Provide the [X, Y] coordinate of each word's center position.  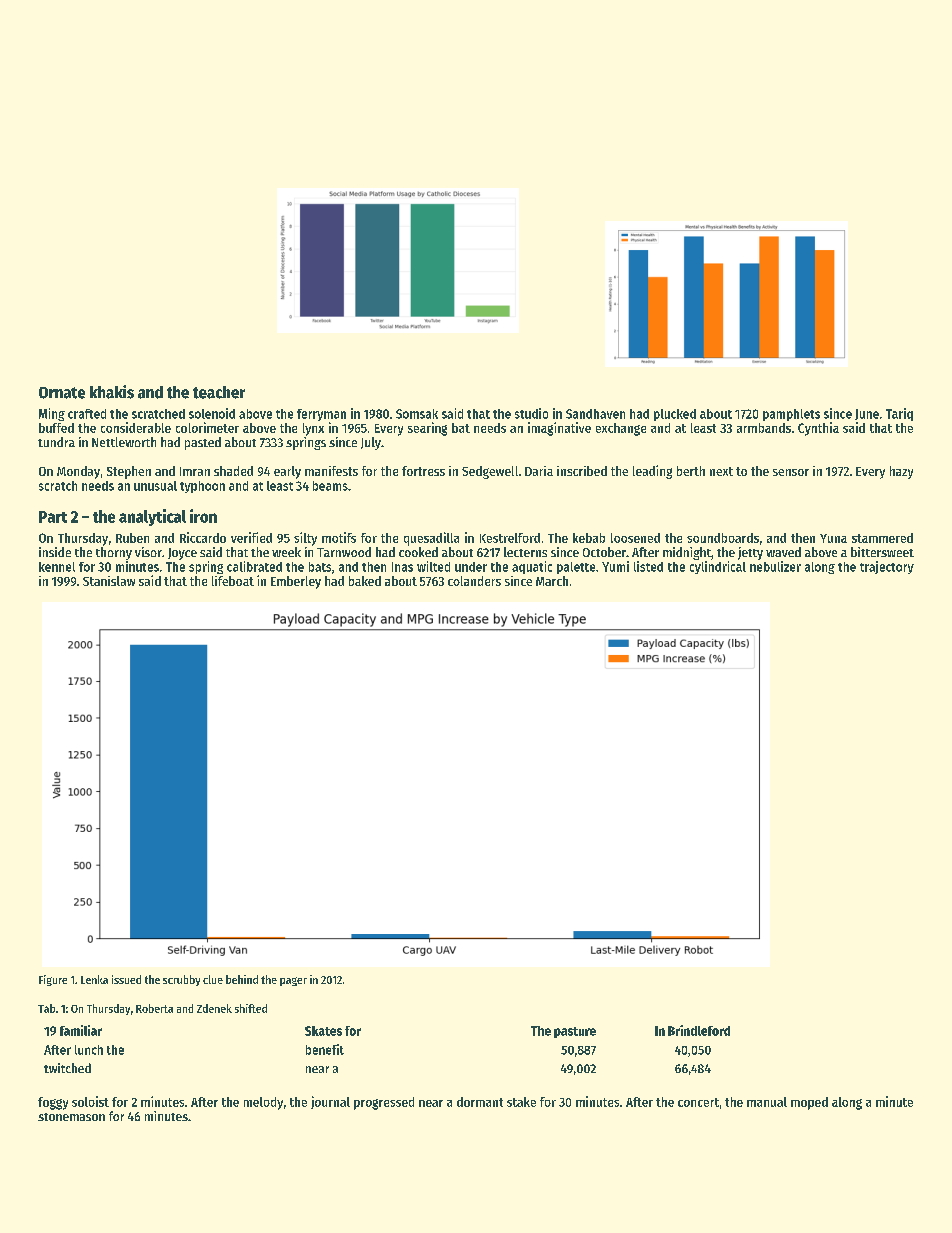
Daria [539, 471]
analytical [152, 517]
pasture [575, 1032]
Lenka [94, 979]
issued [126, 979]
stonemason [71, 1117]
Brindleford [699, 1030]
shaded [233, 471]
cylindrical [718, 567]
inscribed [582, 471]
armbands [764, 428]
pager [293, 981]
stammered [882, 538]
